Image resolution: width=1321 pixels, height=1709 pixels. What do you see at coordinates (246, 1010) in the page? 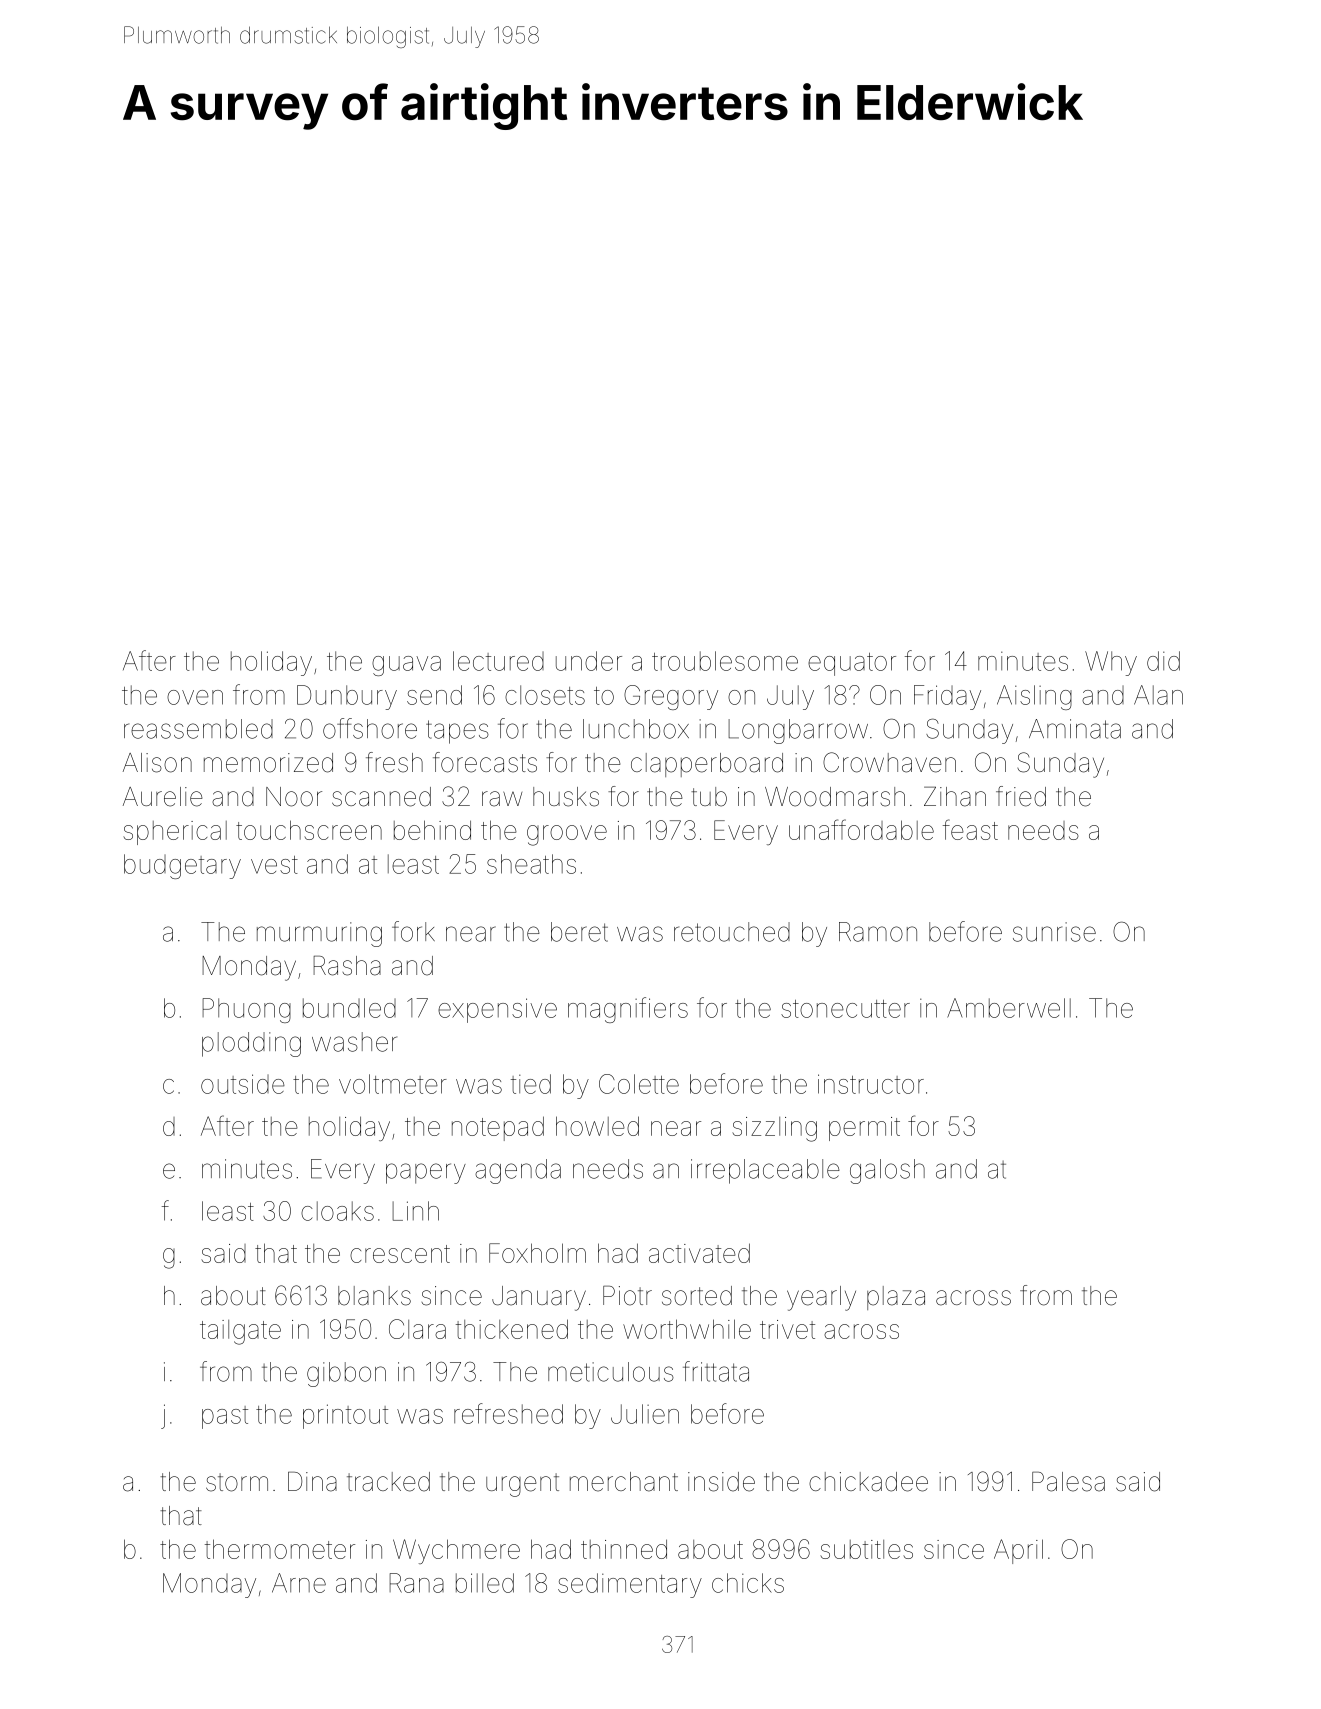
I see `Phuong` at bounding box center [246, 1010].
